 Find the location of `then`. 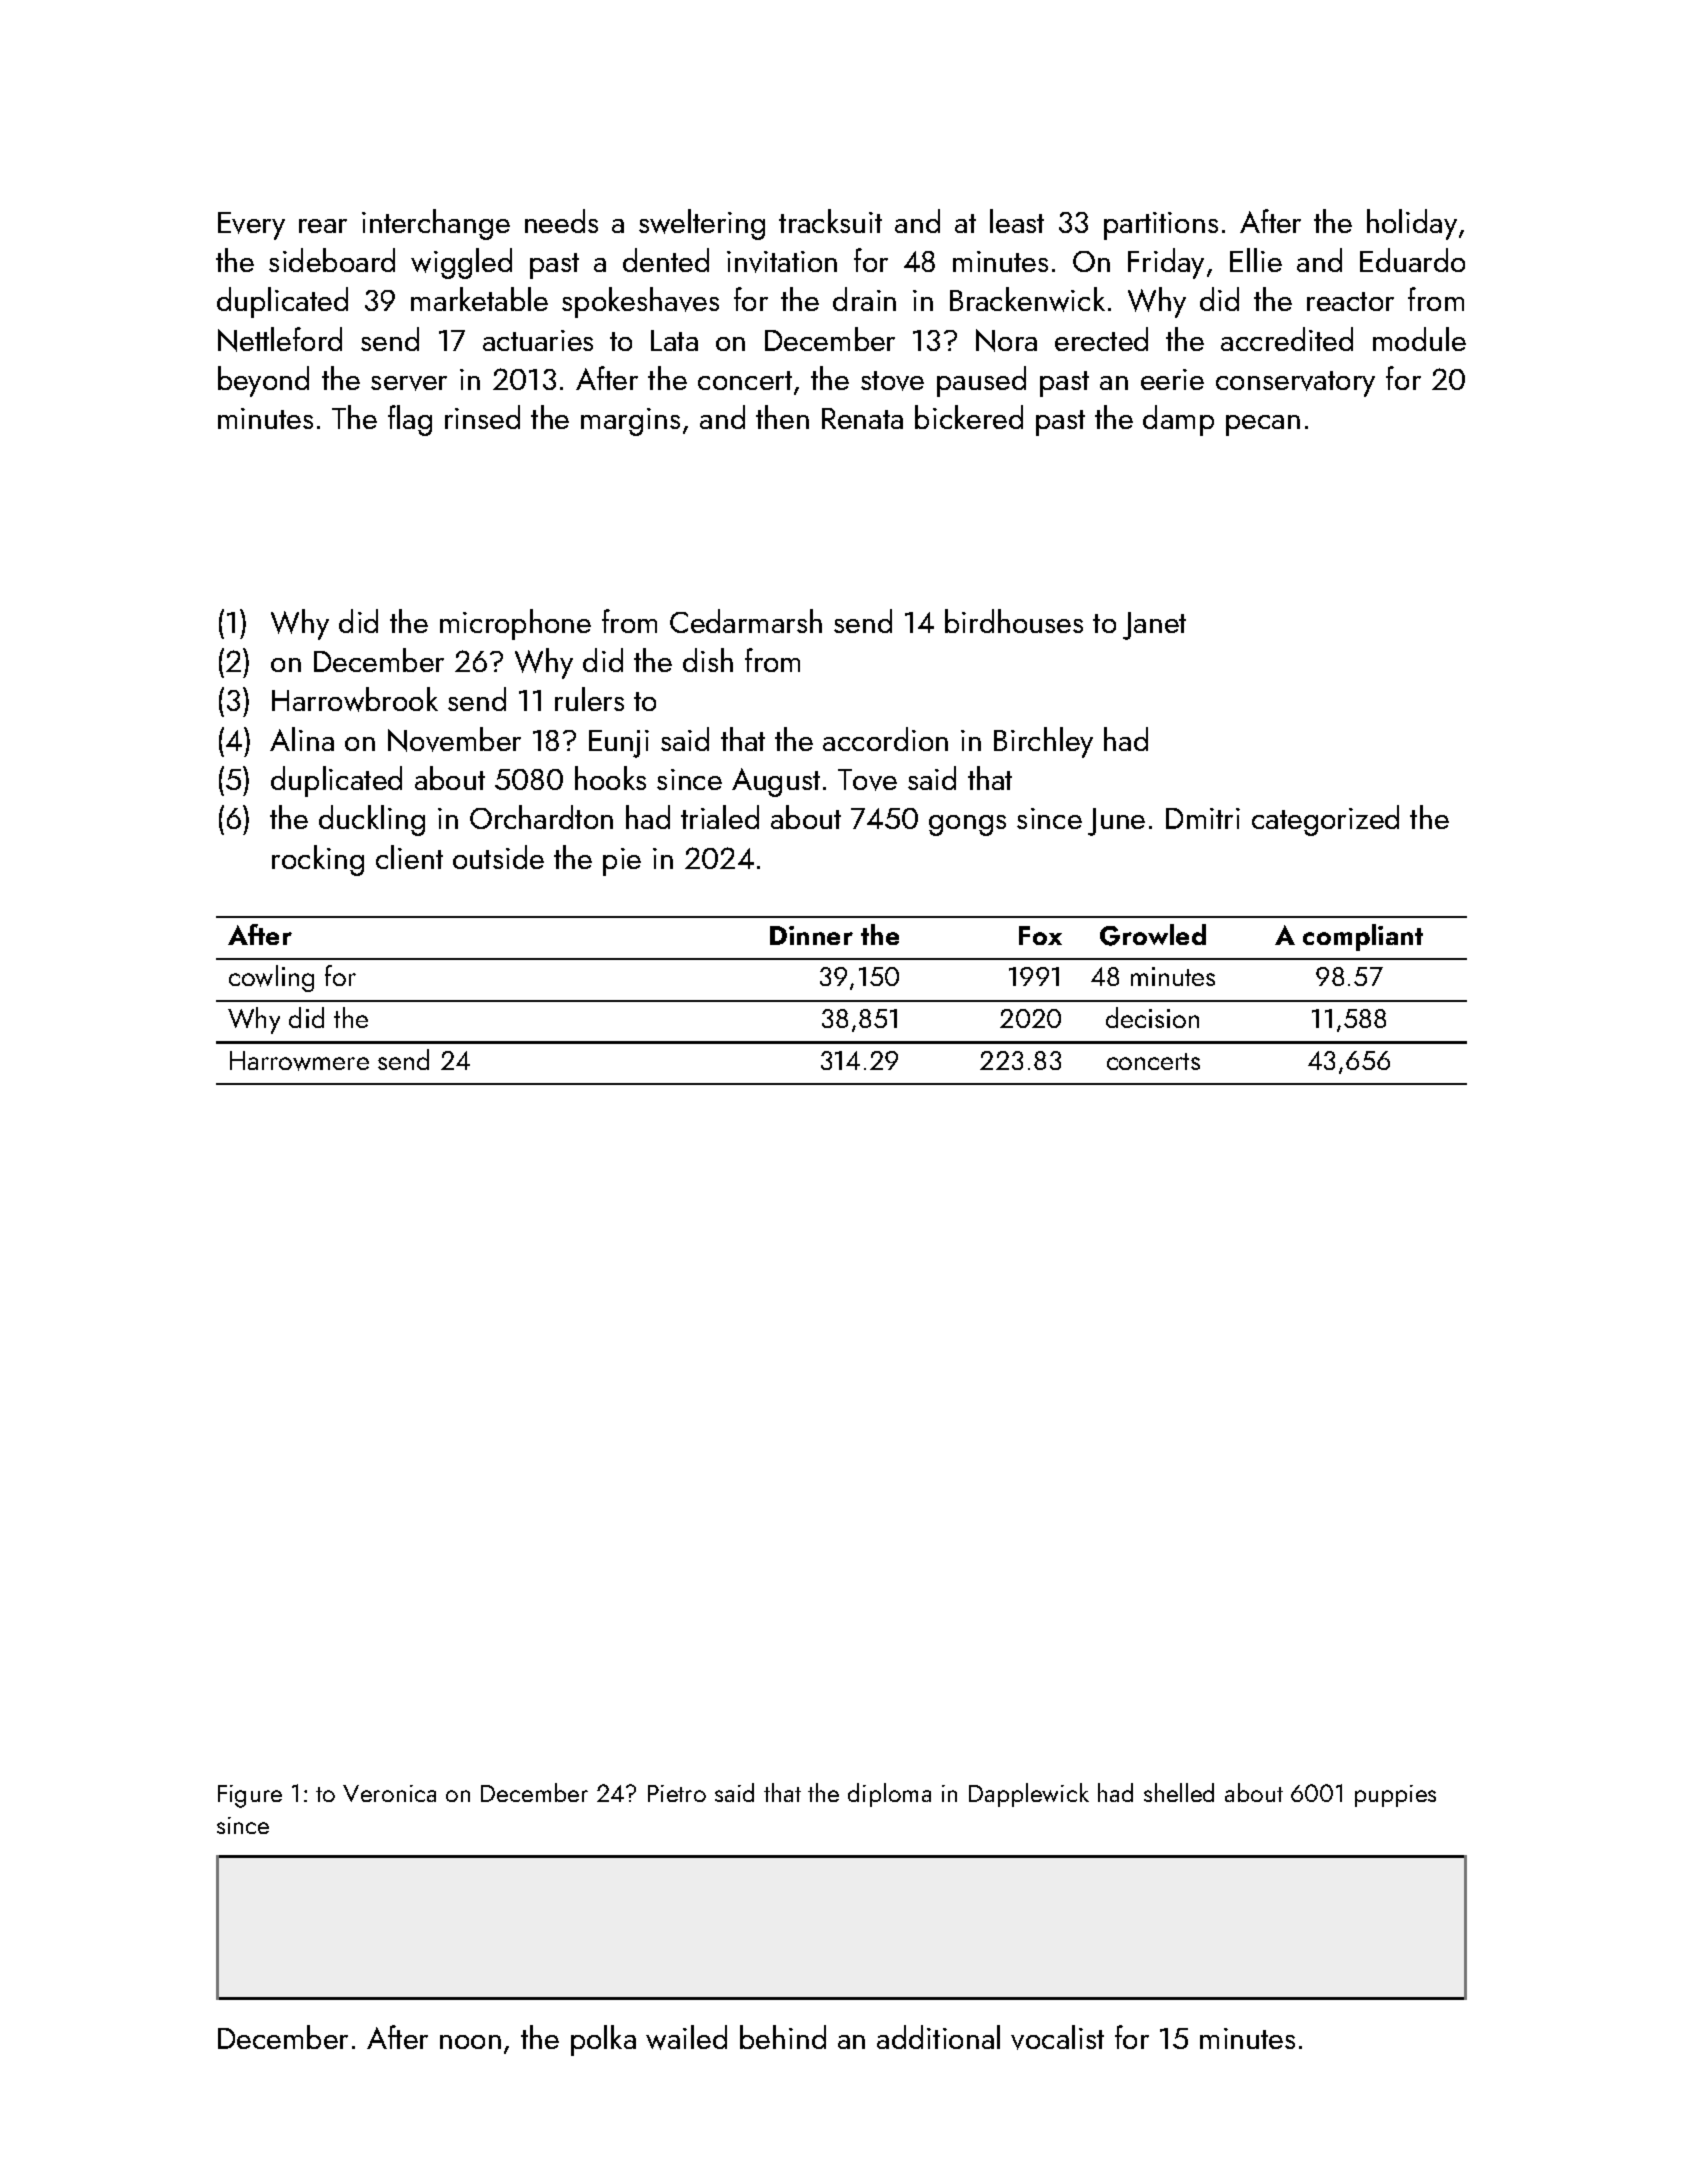

then is located at coordinates (782, 417).
